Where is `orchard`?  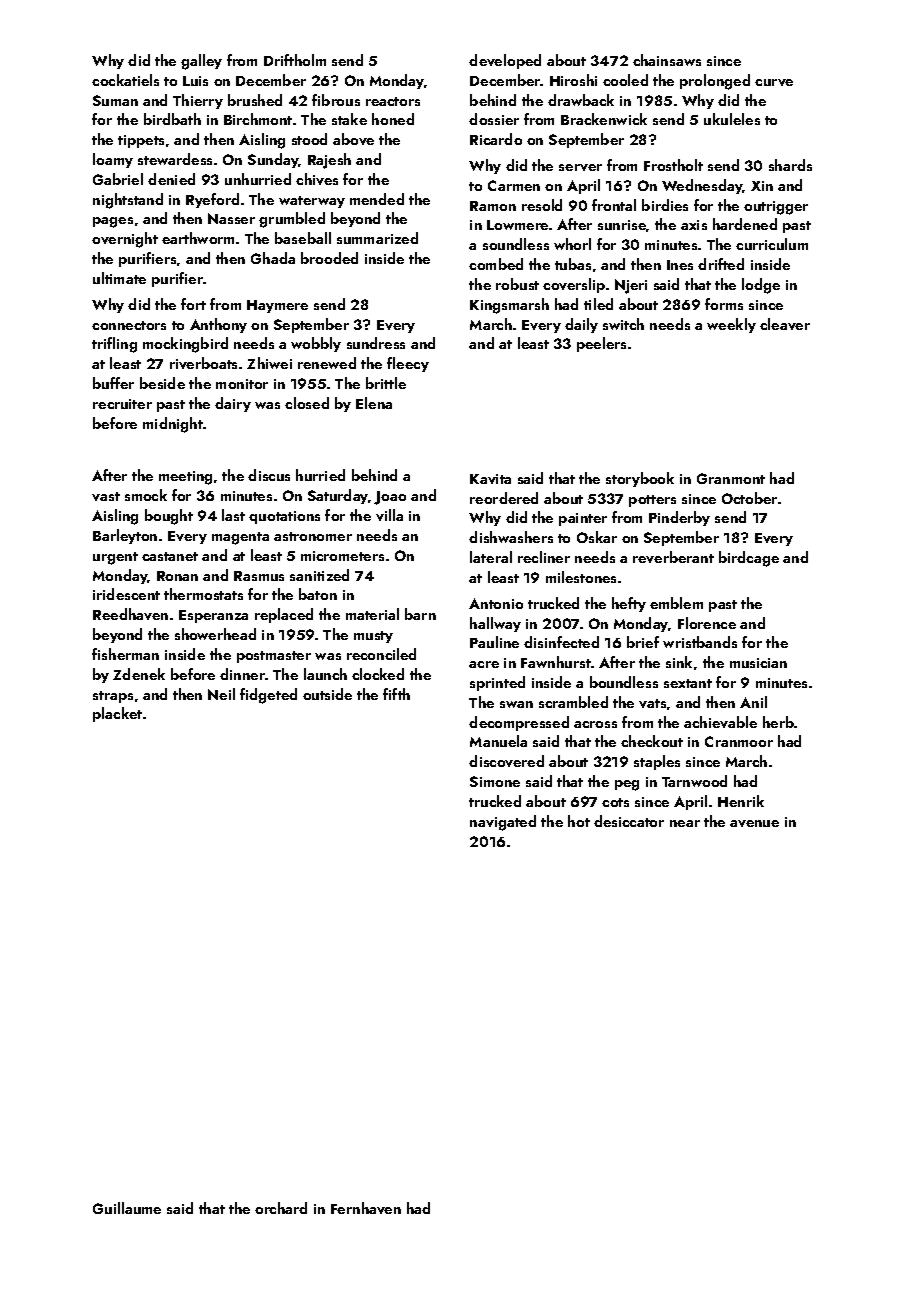
orchard is located at coordinates (281, 1208).
